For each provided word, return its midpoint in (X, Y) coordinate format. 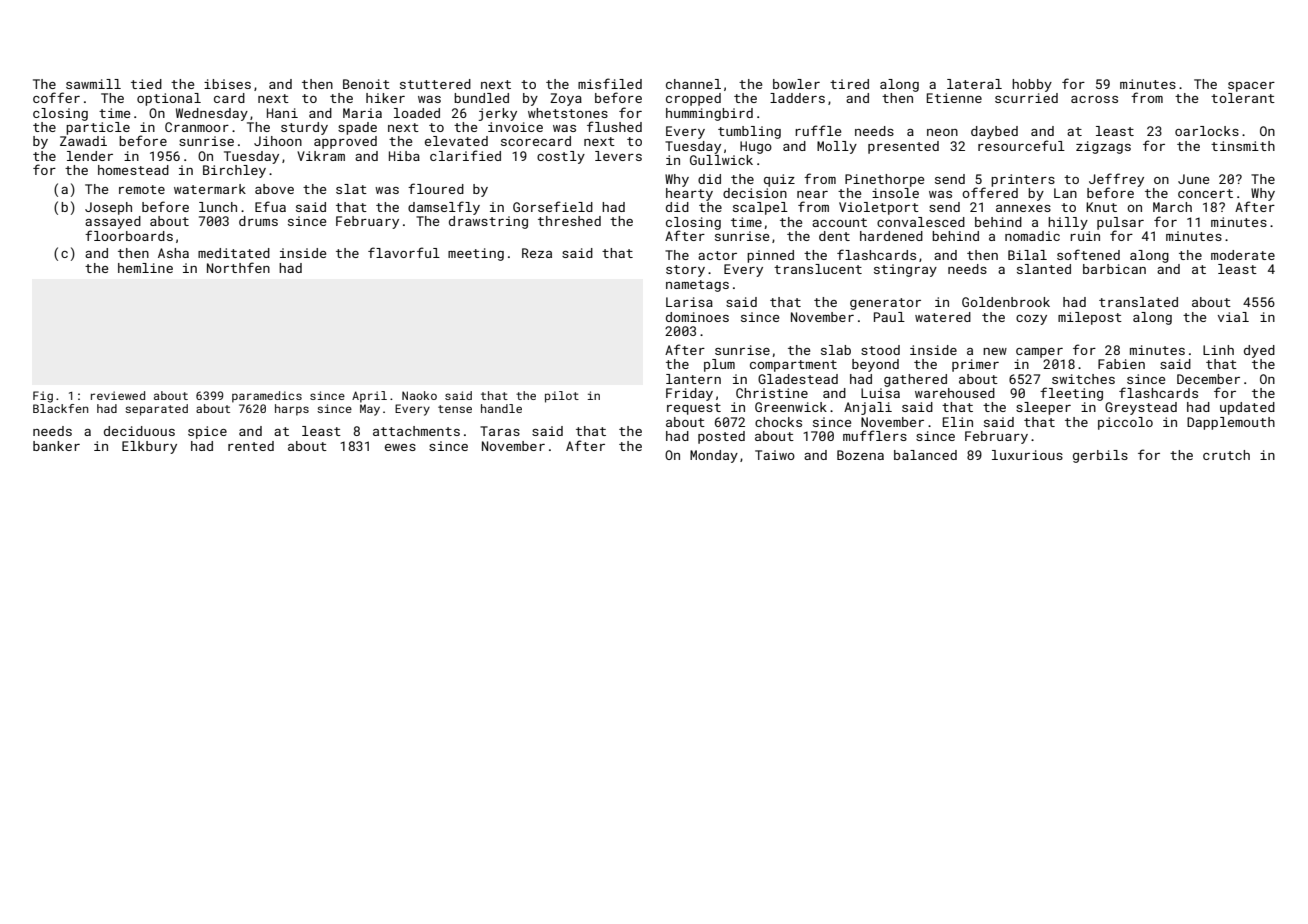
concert (1205, 193)
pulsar (1120, 223)
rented (251, 446)
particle (98, 128)
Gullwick (721, 160)
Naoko (419, 395)
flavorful (404, 252)
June (1193, 179)
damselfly (444, 208)
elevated (456, 141)
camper (1039, 353)
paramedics (267, 397)
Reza (537, 253)
